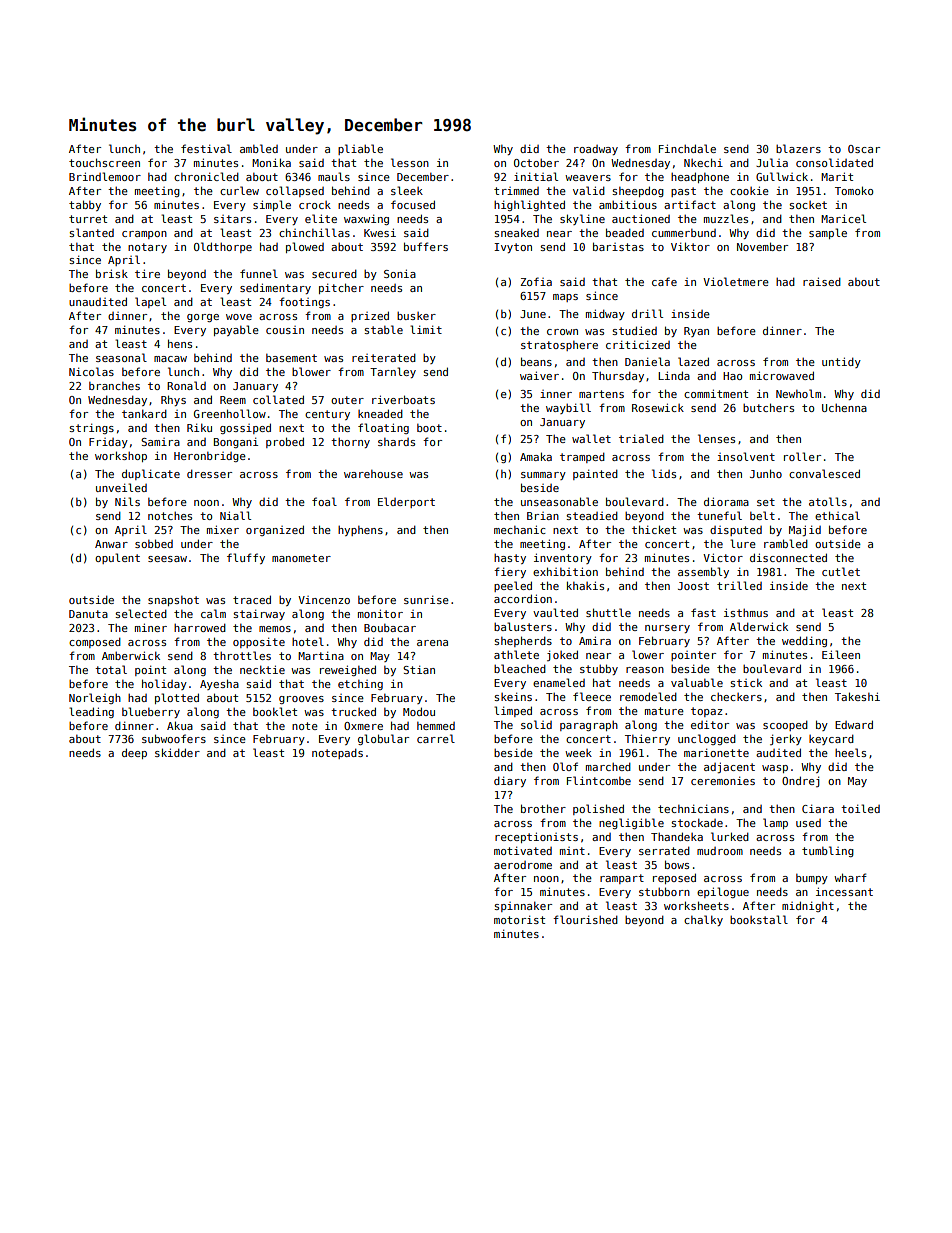 This screenshot has height=1233, width=952. What do you see at coordinates (154, 543) in the screenshot?
I see `sobbed` at bounding box center [154, 543].
